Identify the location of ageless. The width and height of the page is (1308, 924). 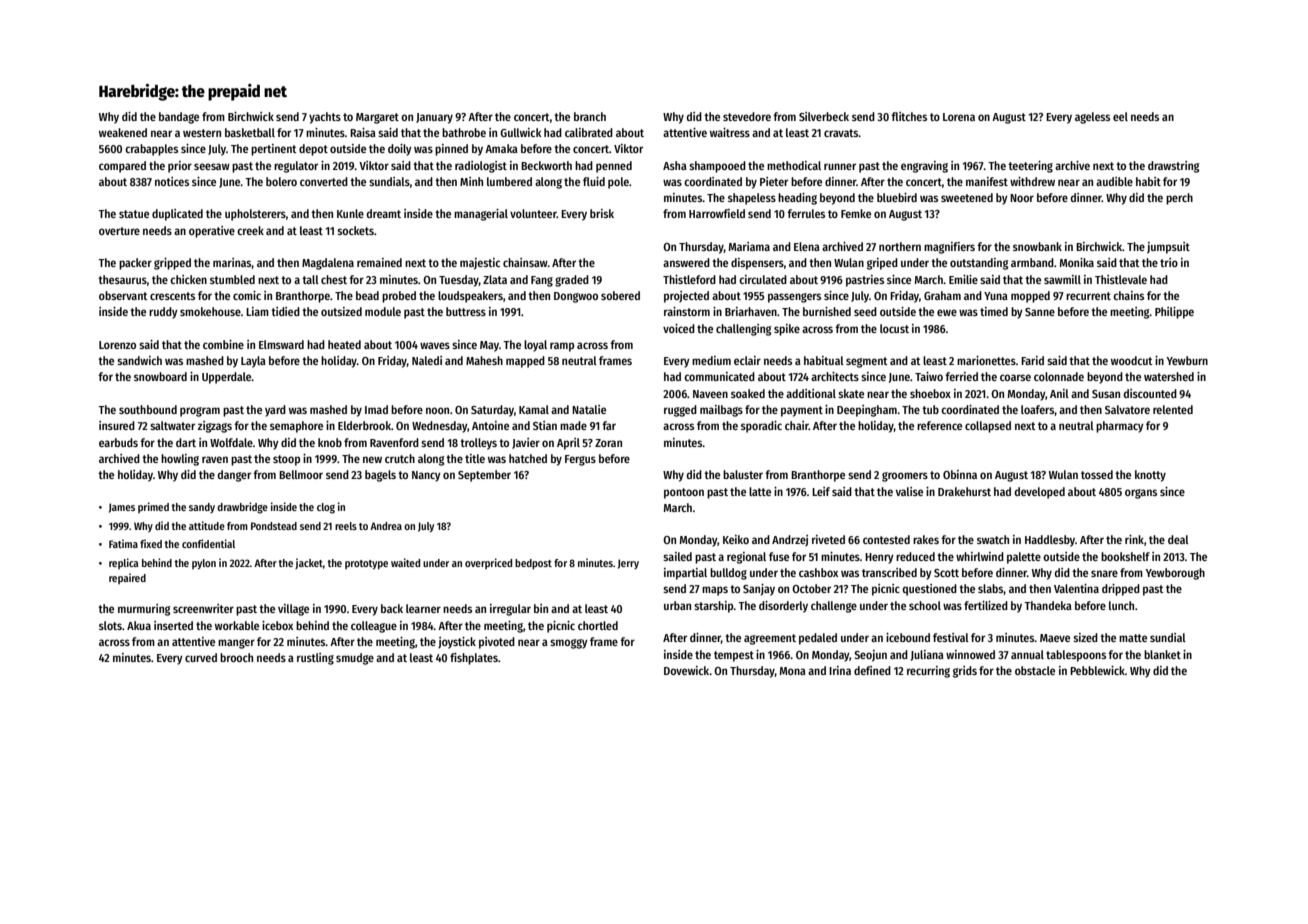
(1092, 118).
